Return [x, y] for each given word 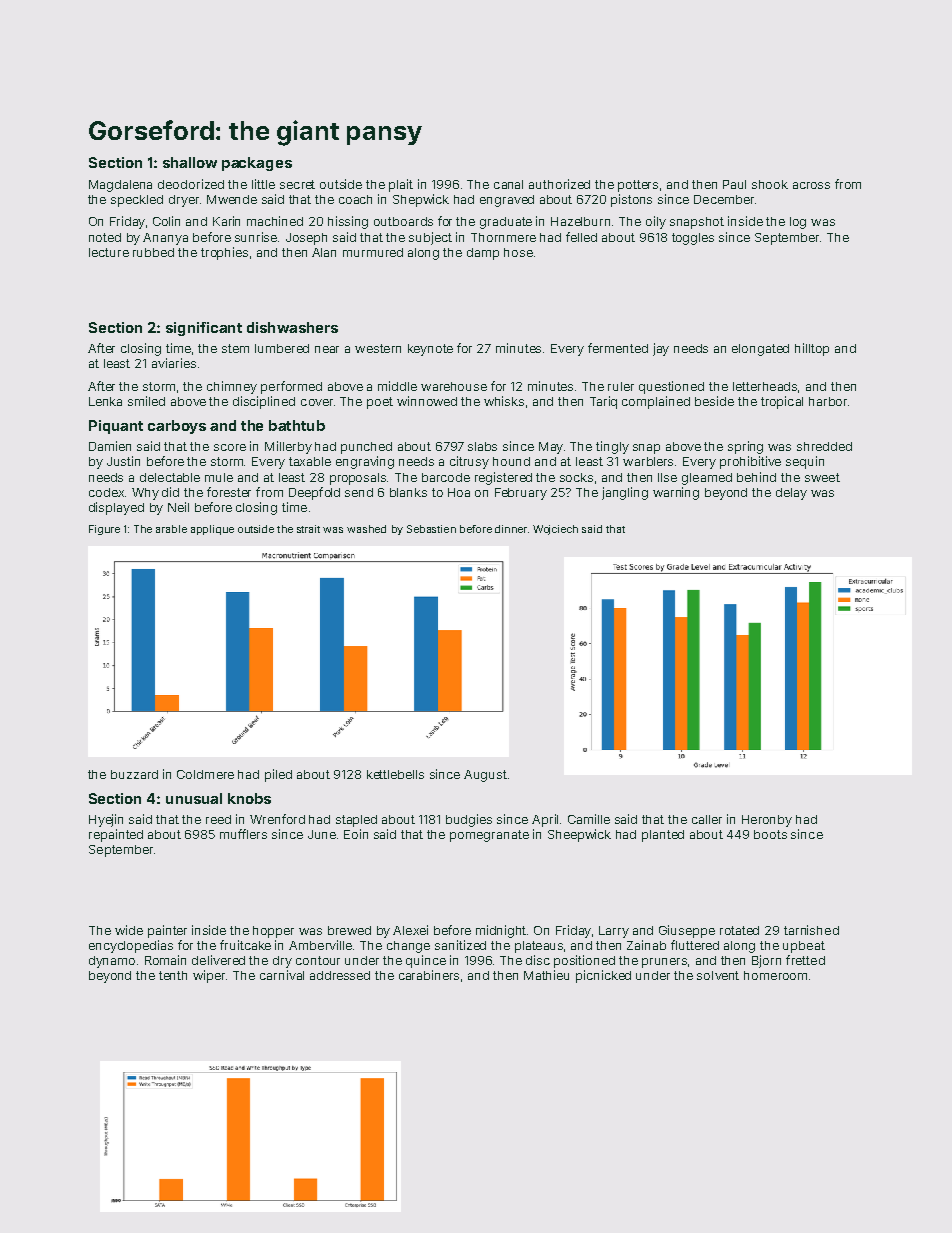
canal [508, 184]
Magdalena [120, 186]
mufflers [243, 834]
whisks [504, 401]
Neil [178, 507]
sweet [822, 477]
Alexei [410, 930]
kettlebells [395, 774]
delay [791, 494]
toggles [693, 239]
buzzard [134, 774]
